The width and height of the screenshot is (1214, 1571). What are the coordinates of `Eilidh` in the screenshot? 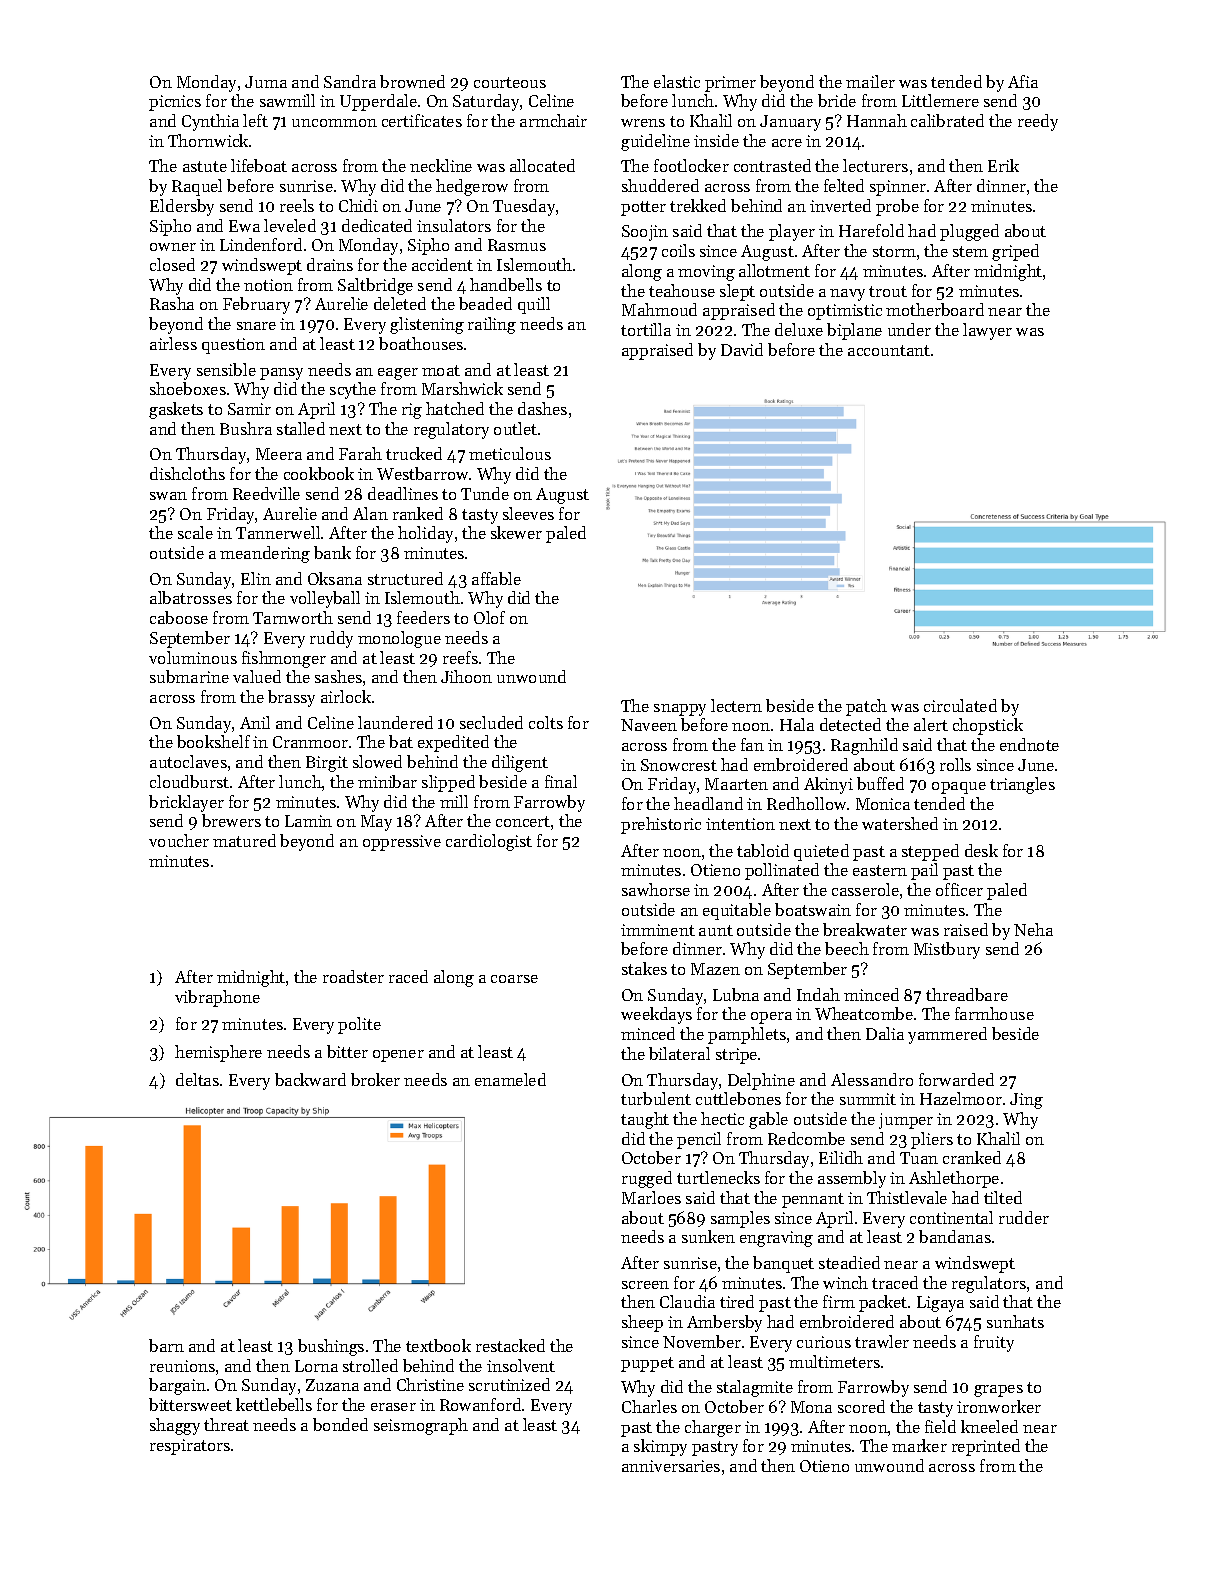 It's located at (841, 1157).
